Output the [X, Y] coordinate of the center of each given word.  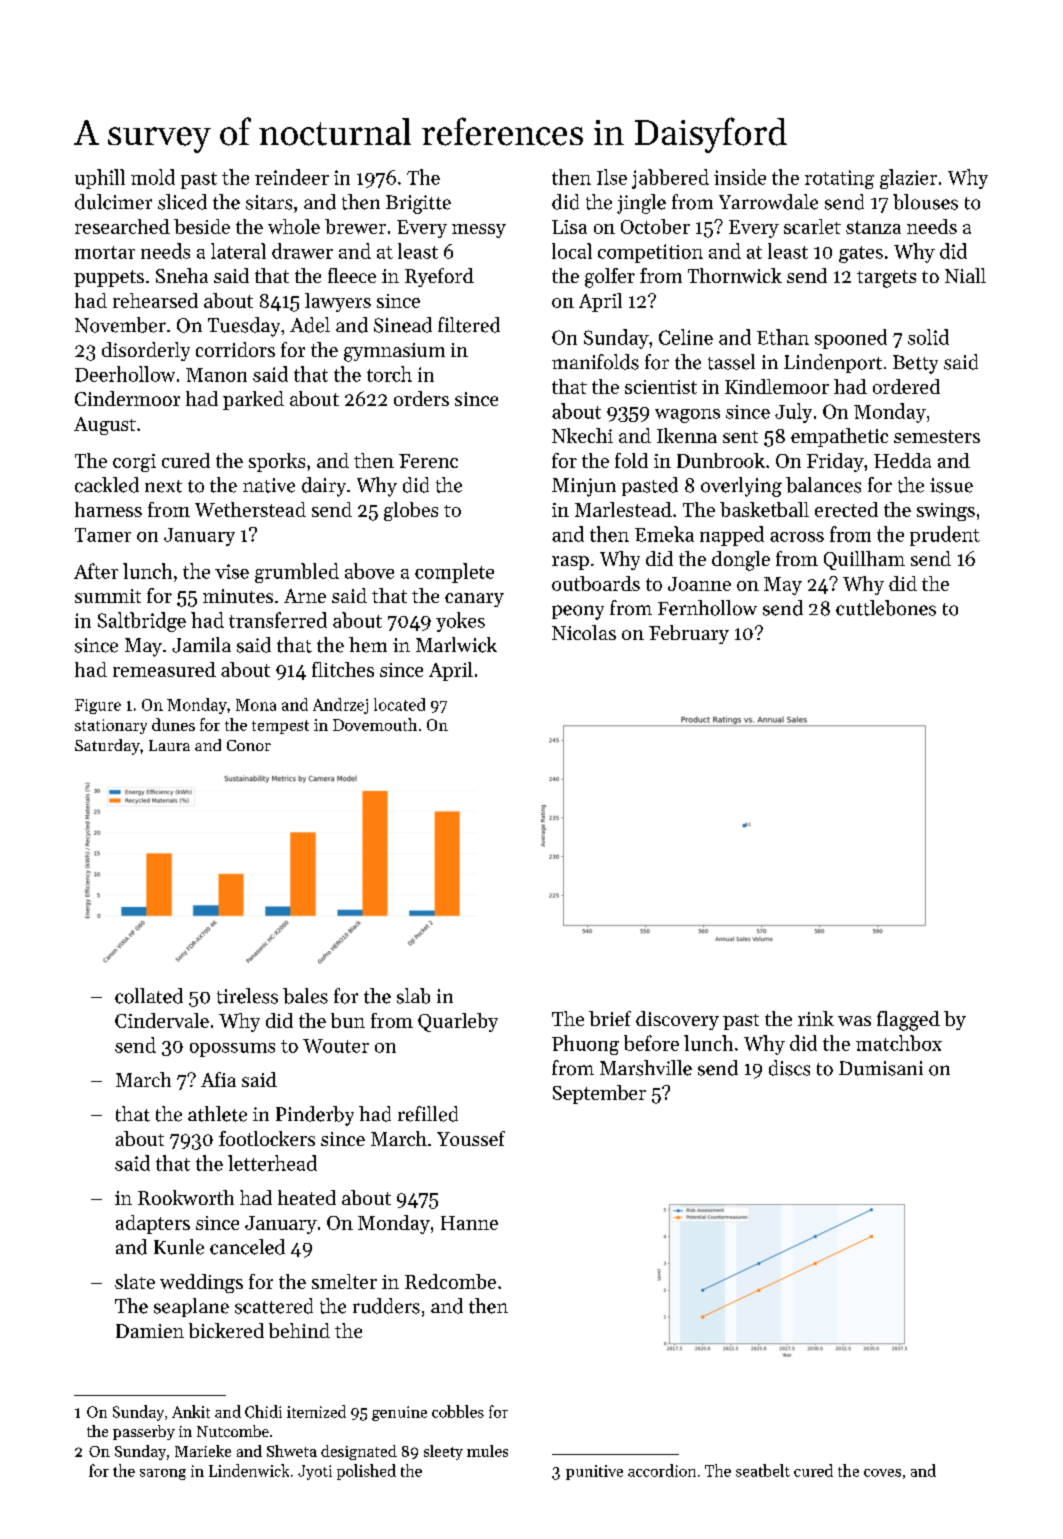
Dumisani [881, 1068]
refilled [428, 1114]
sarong [163, 1474]
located [399, 704]
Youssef [471, 1138]
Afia [218, 1079]
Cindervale [162, 1020]
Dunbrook [721, 460]
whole [294, 226]
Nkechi [582, 435]
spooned [851, 339]
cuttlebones [886, 608]
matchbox [899, 1043]
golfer [610, 278]
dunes [173, 724]
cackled [107, 485]
